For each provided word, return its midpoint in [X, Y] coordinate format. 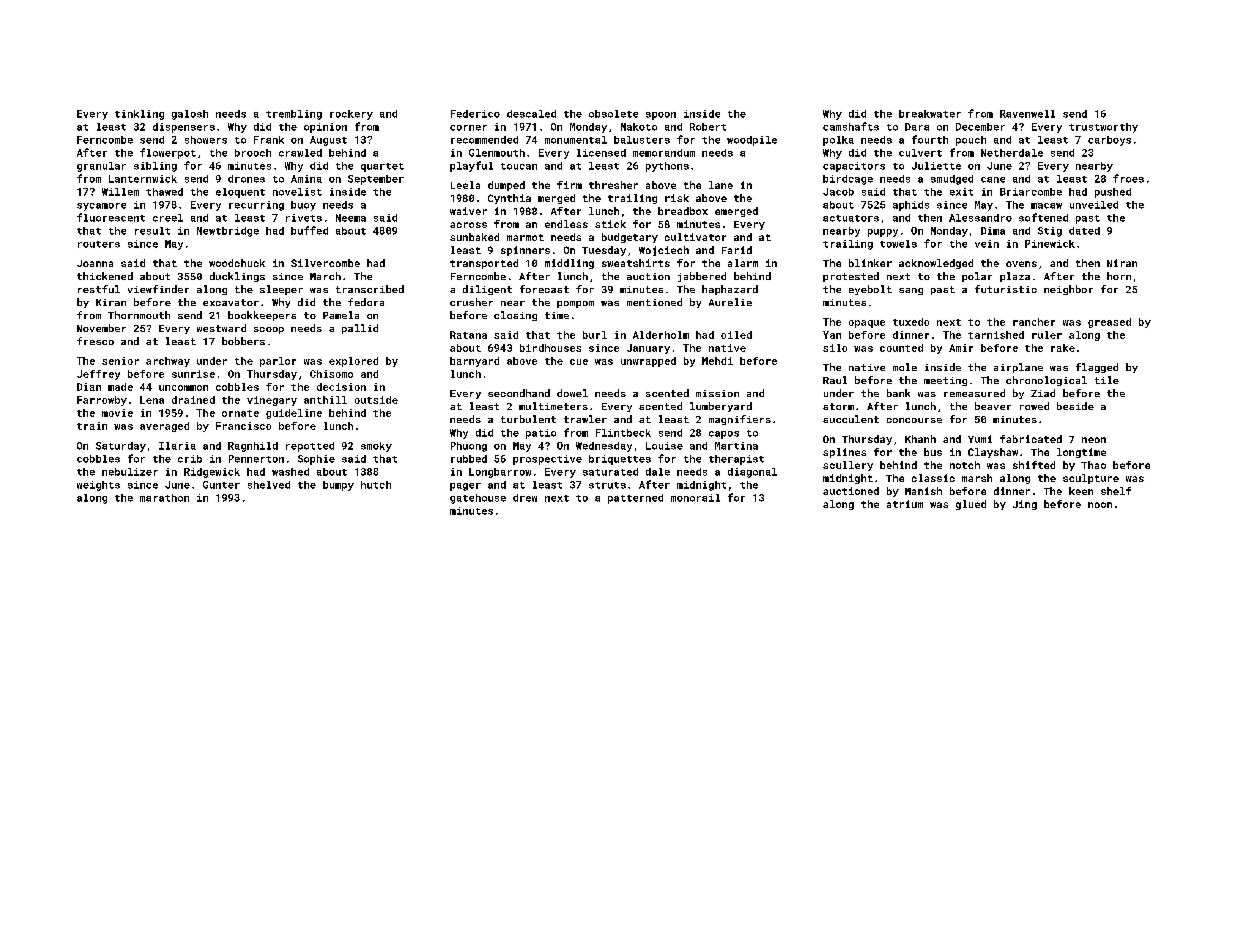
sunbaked [474, 237]
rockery [351, 115]
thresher [613, 185]
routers [99, 244]
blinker [870, 263]
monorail [695, 498]
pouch [971, 141]
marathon [164, 498]
